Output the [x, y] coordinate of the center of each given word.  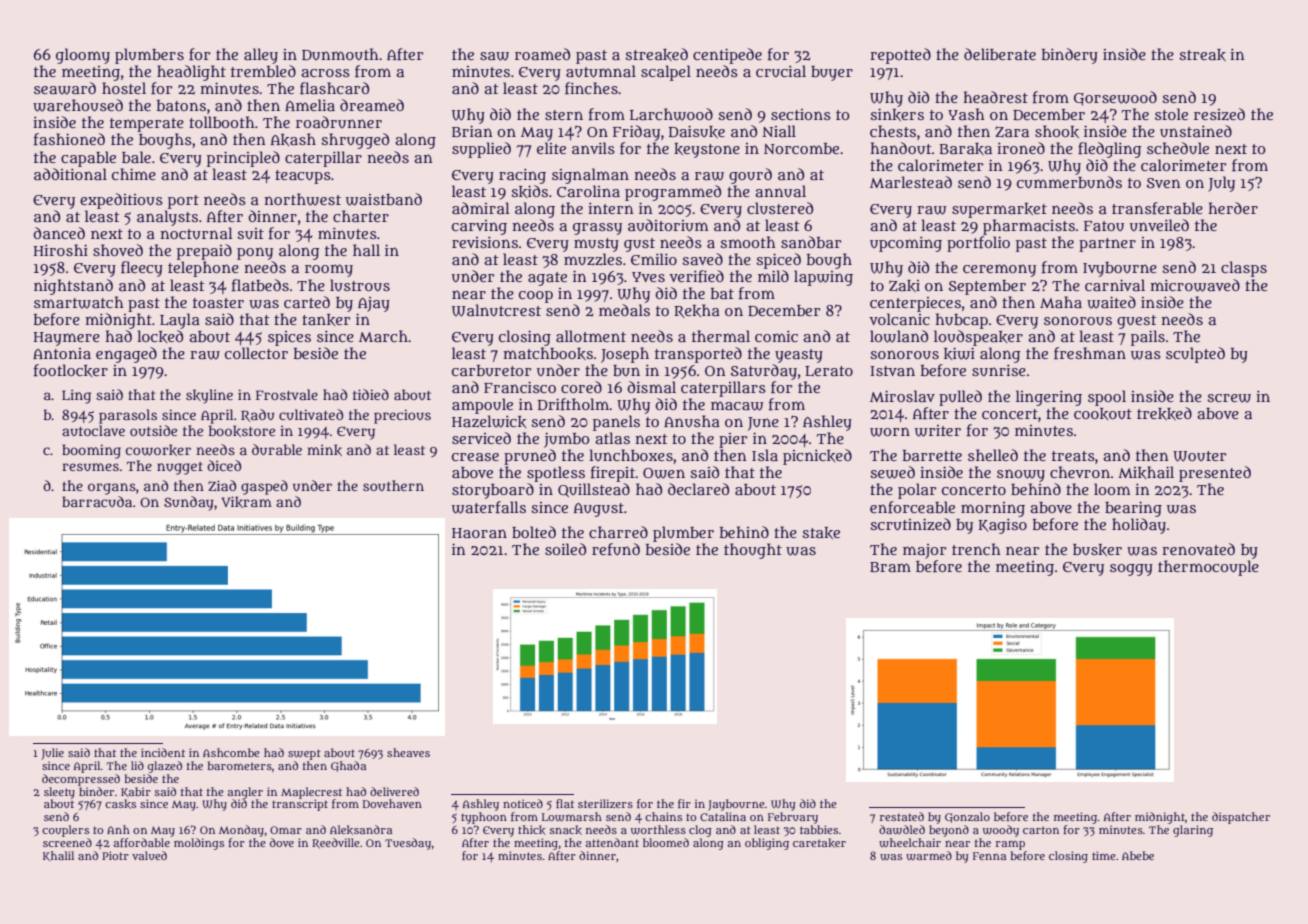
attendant [612, 842]
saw [494, 56]
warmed [929, 856]
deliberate [1000, 54]
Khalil [58, 856]
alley [261, 56]
